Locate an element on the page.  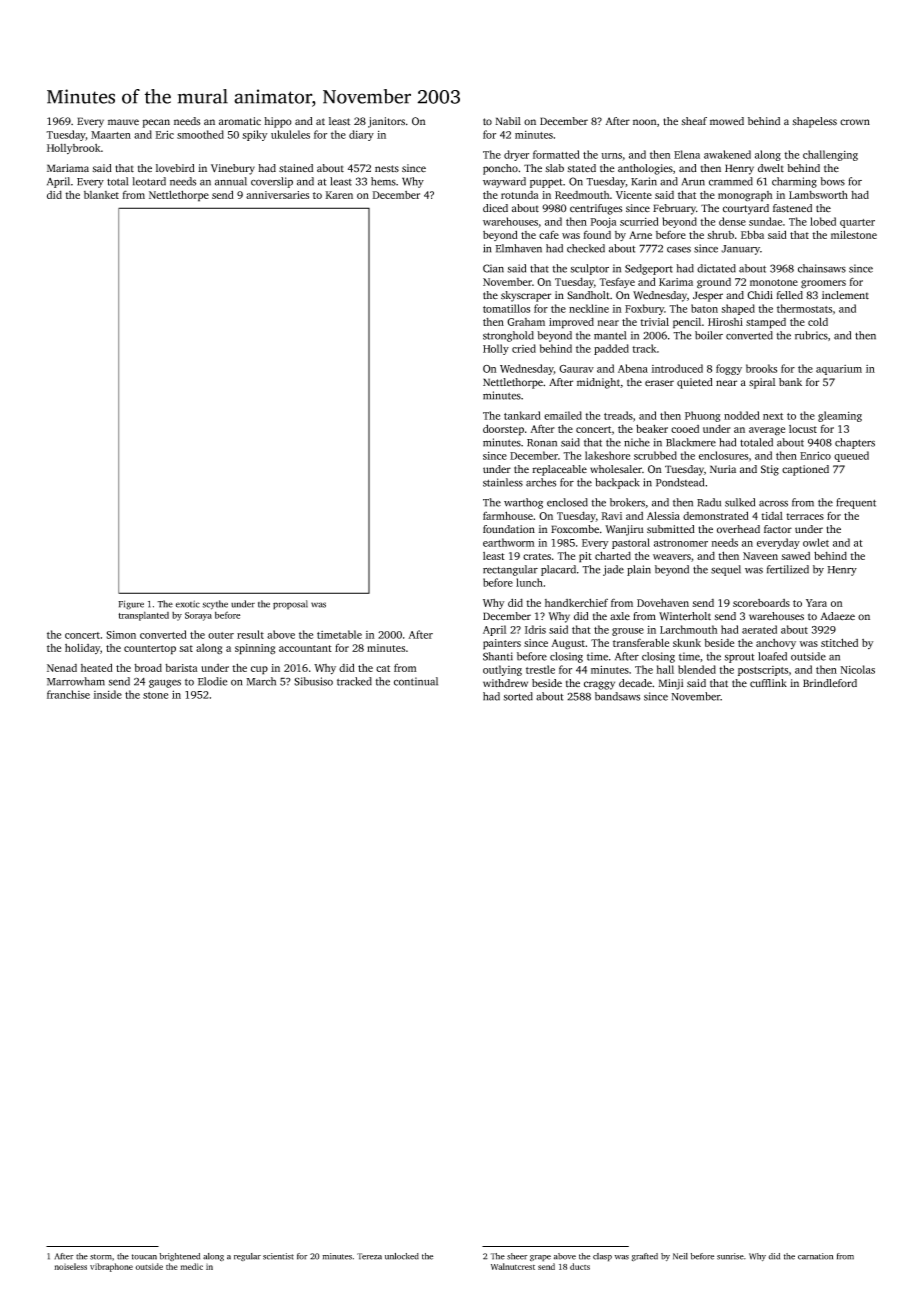
continual is located at coordinates (416, 681).
